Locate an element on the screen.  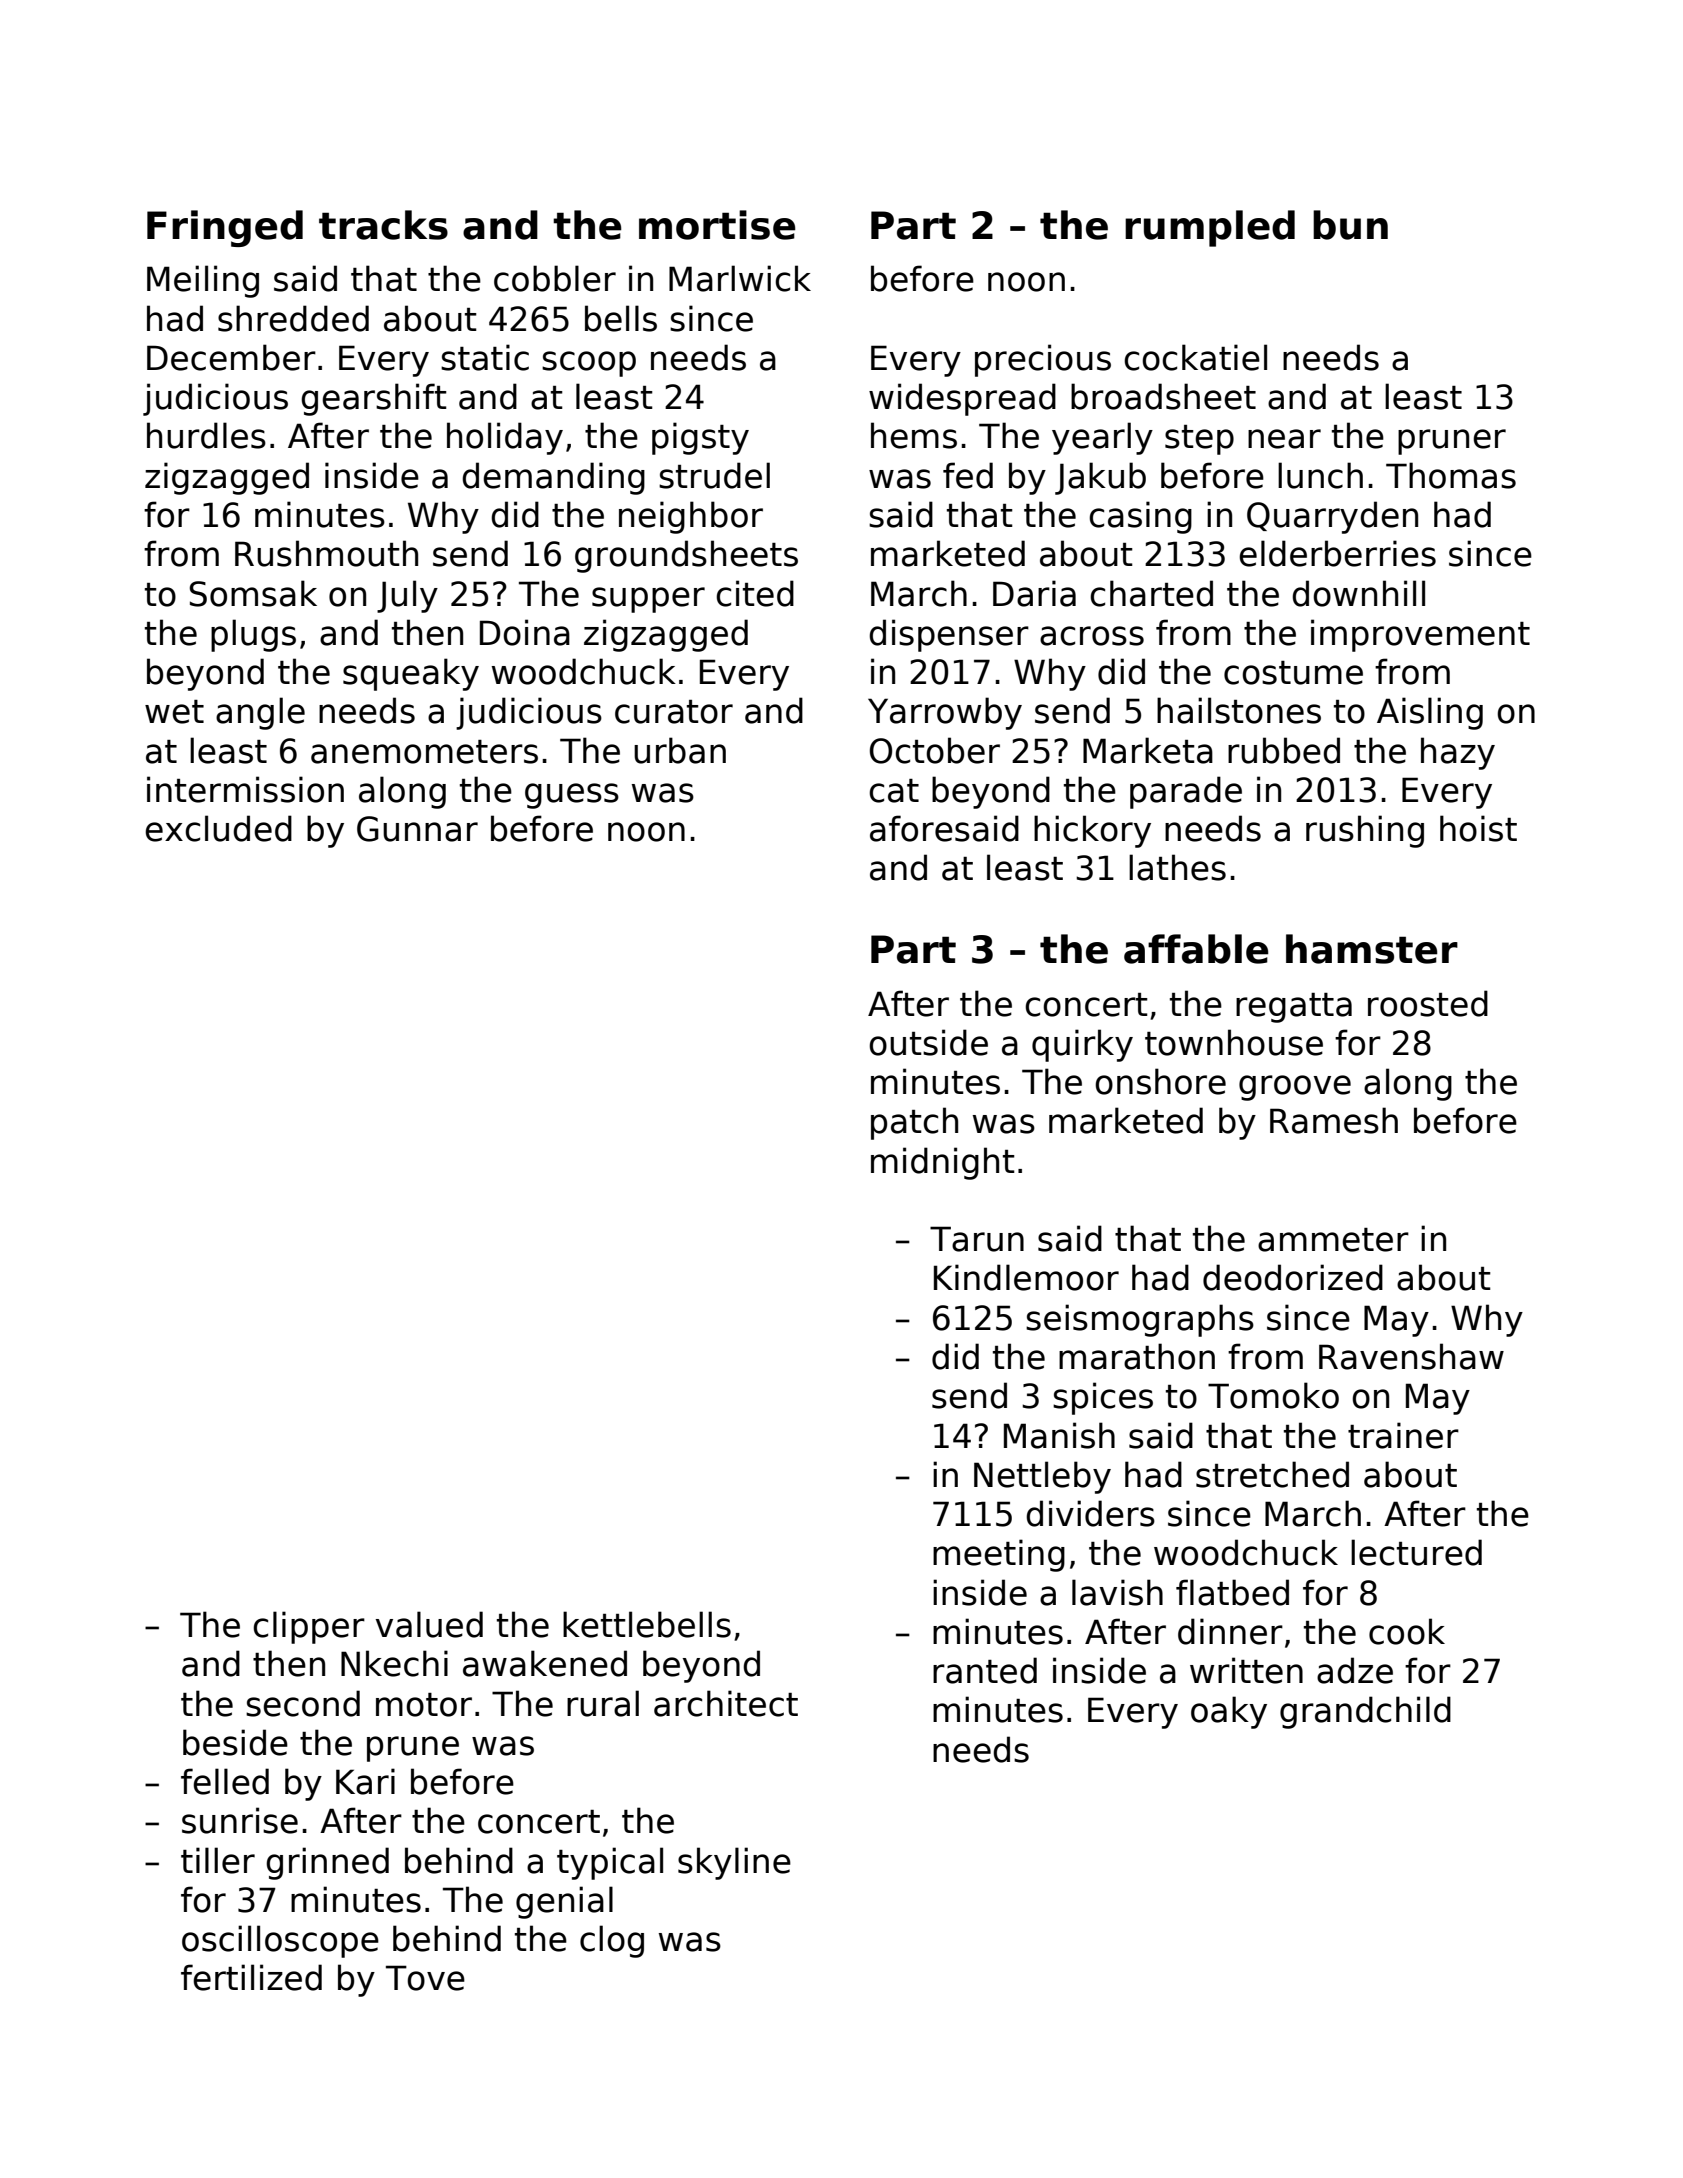
mortise is located at coordinates (717, 225).
